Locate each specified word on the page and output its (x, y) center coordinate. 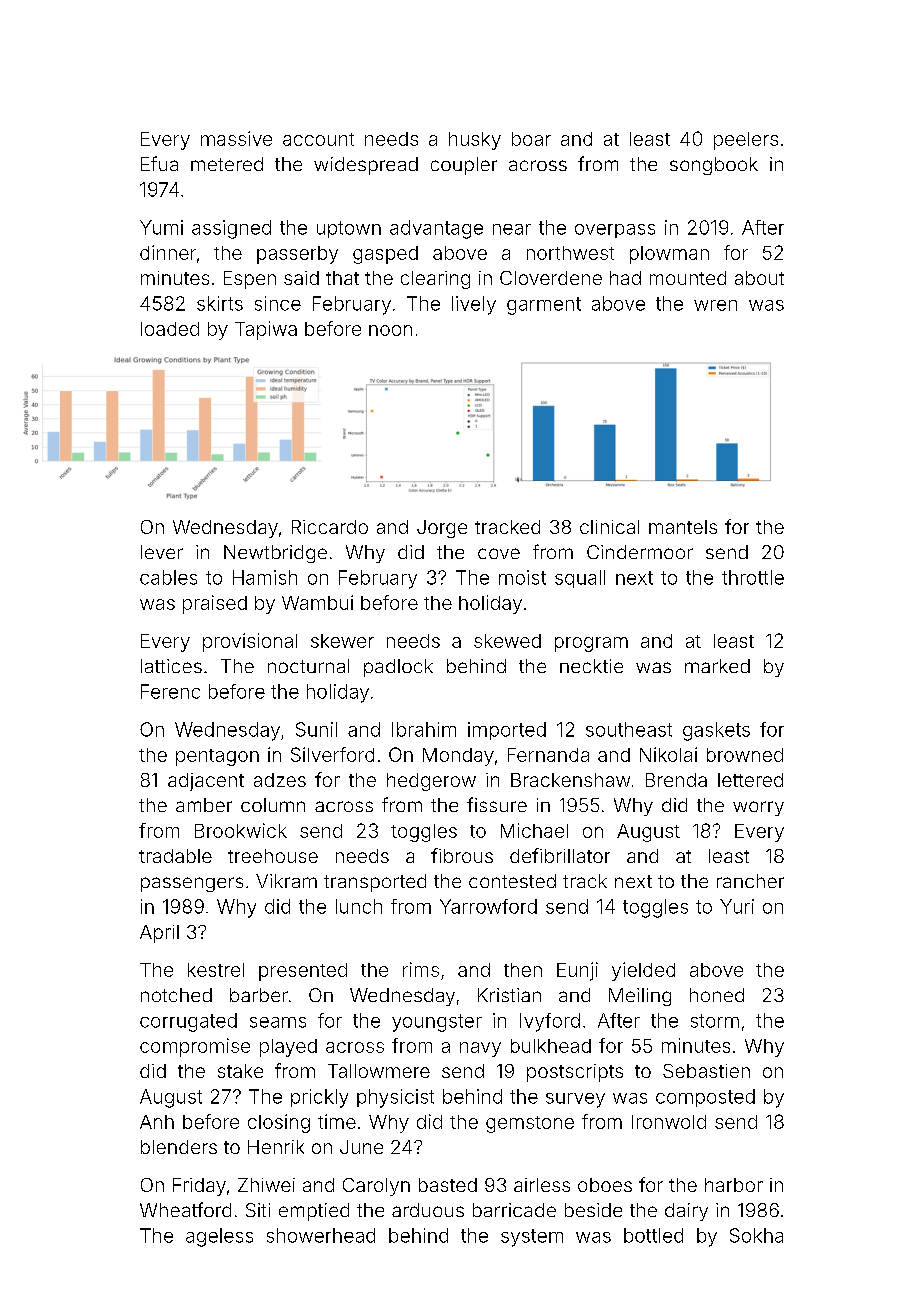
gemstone (530, 1124)
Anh (157, 1122)
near (512, 229)
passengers (192, 884)
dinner (168, 252)
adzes (280, 780)
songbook (714, 166)
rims (421, 969)
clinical (609, 527)
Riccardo (330, 527)
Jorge (442, 529)
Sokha (756, 1235)
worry (758, 808)
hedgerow (431, 782)
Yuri (737, 906)
